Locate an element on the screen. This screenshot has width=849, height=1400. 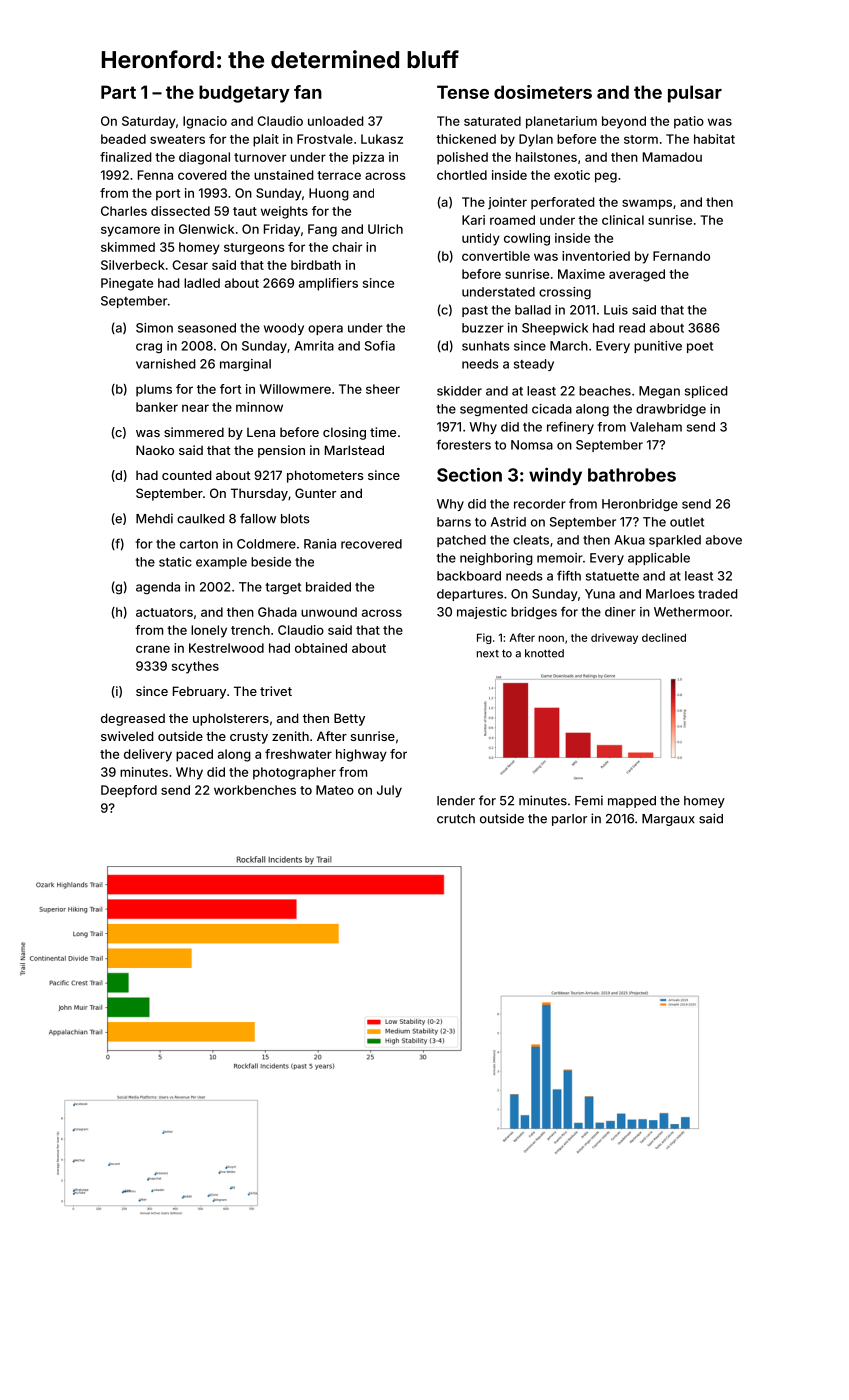
workbenches is located at coordinates (255, 790).
